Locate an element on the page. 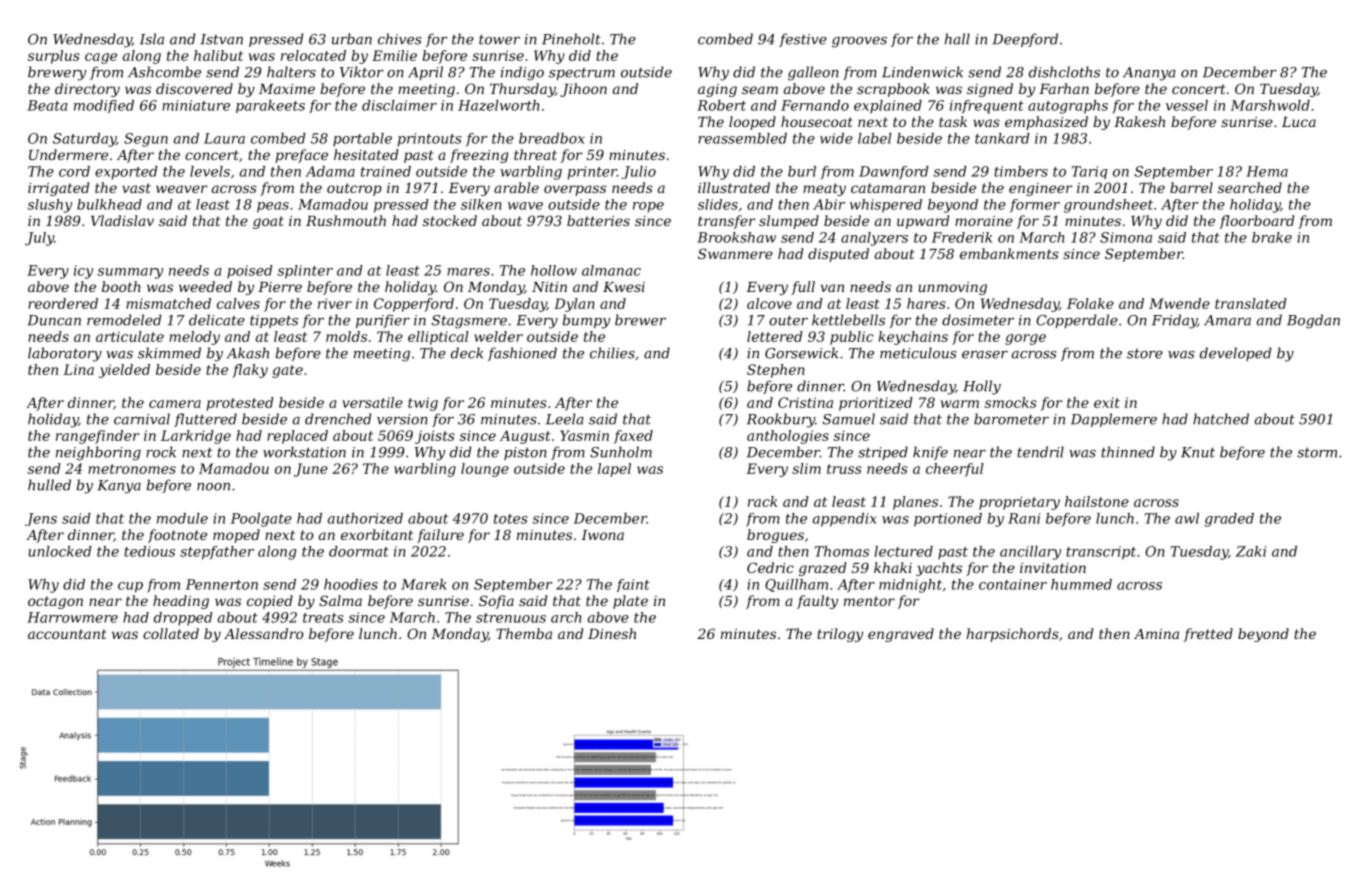 This image has width=1372, height=887. goat is located at coordinates (268, 222).
